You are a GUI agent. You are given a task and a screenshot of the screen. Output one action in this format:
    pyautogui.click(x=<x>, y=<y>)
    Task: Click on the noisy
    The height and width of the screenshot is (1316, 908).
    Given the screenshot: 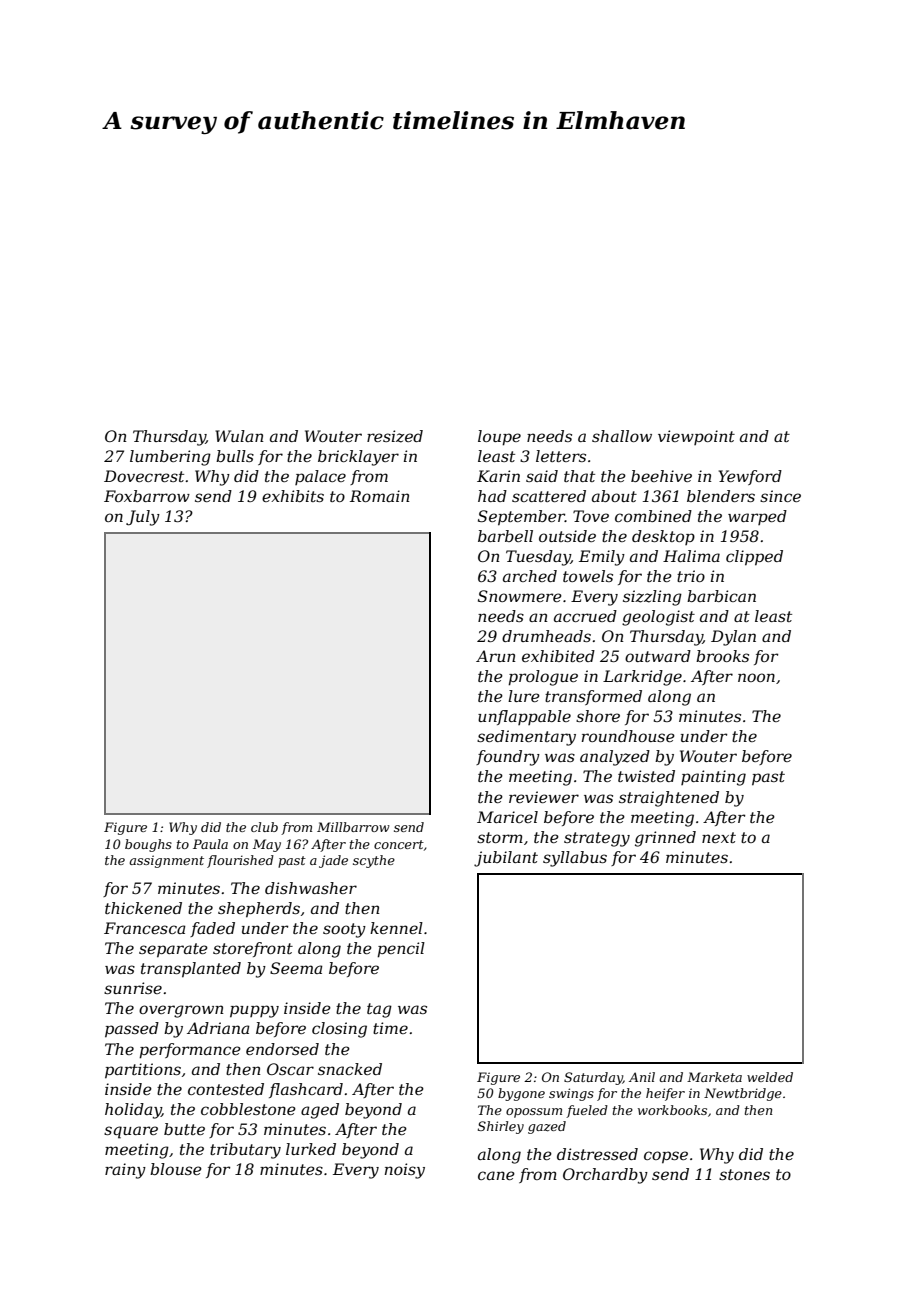 What is the action you would take?
    pyautogui.click(x=405, y=1171)
